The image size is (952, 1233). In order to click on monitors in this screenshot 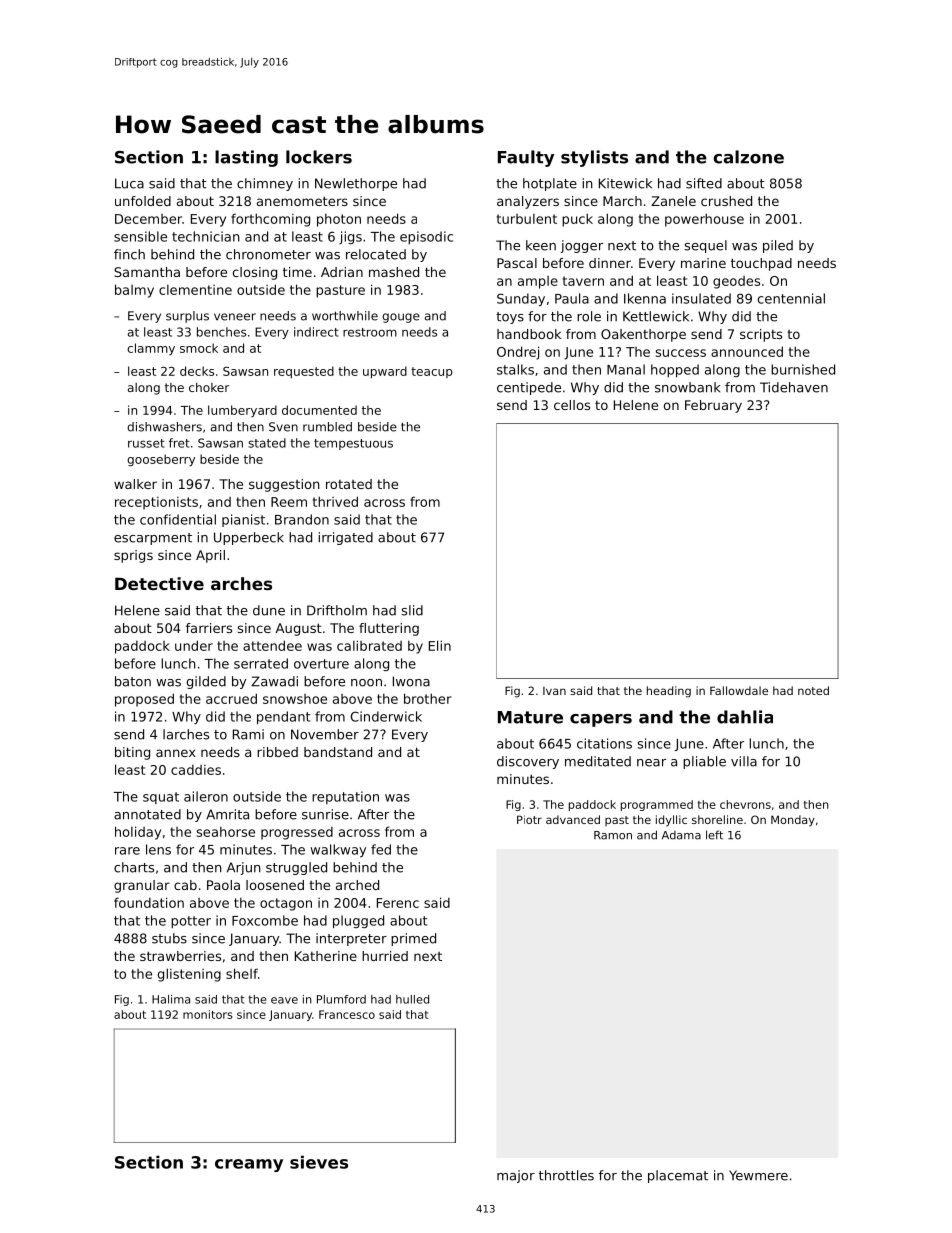, I will do `click(208, 1014)`.
